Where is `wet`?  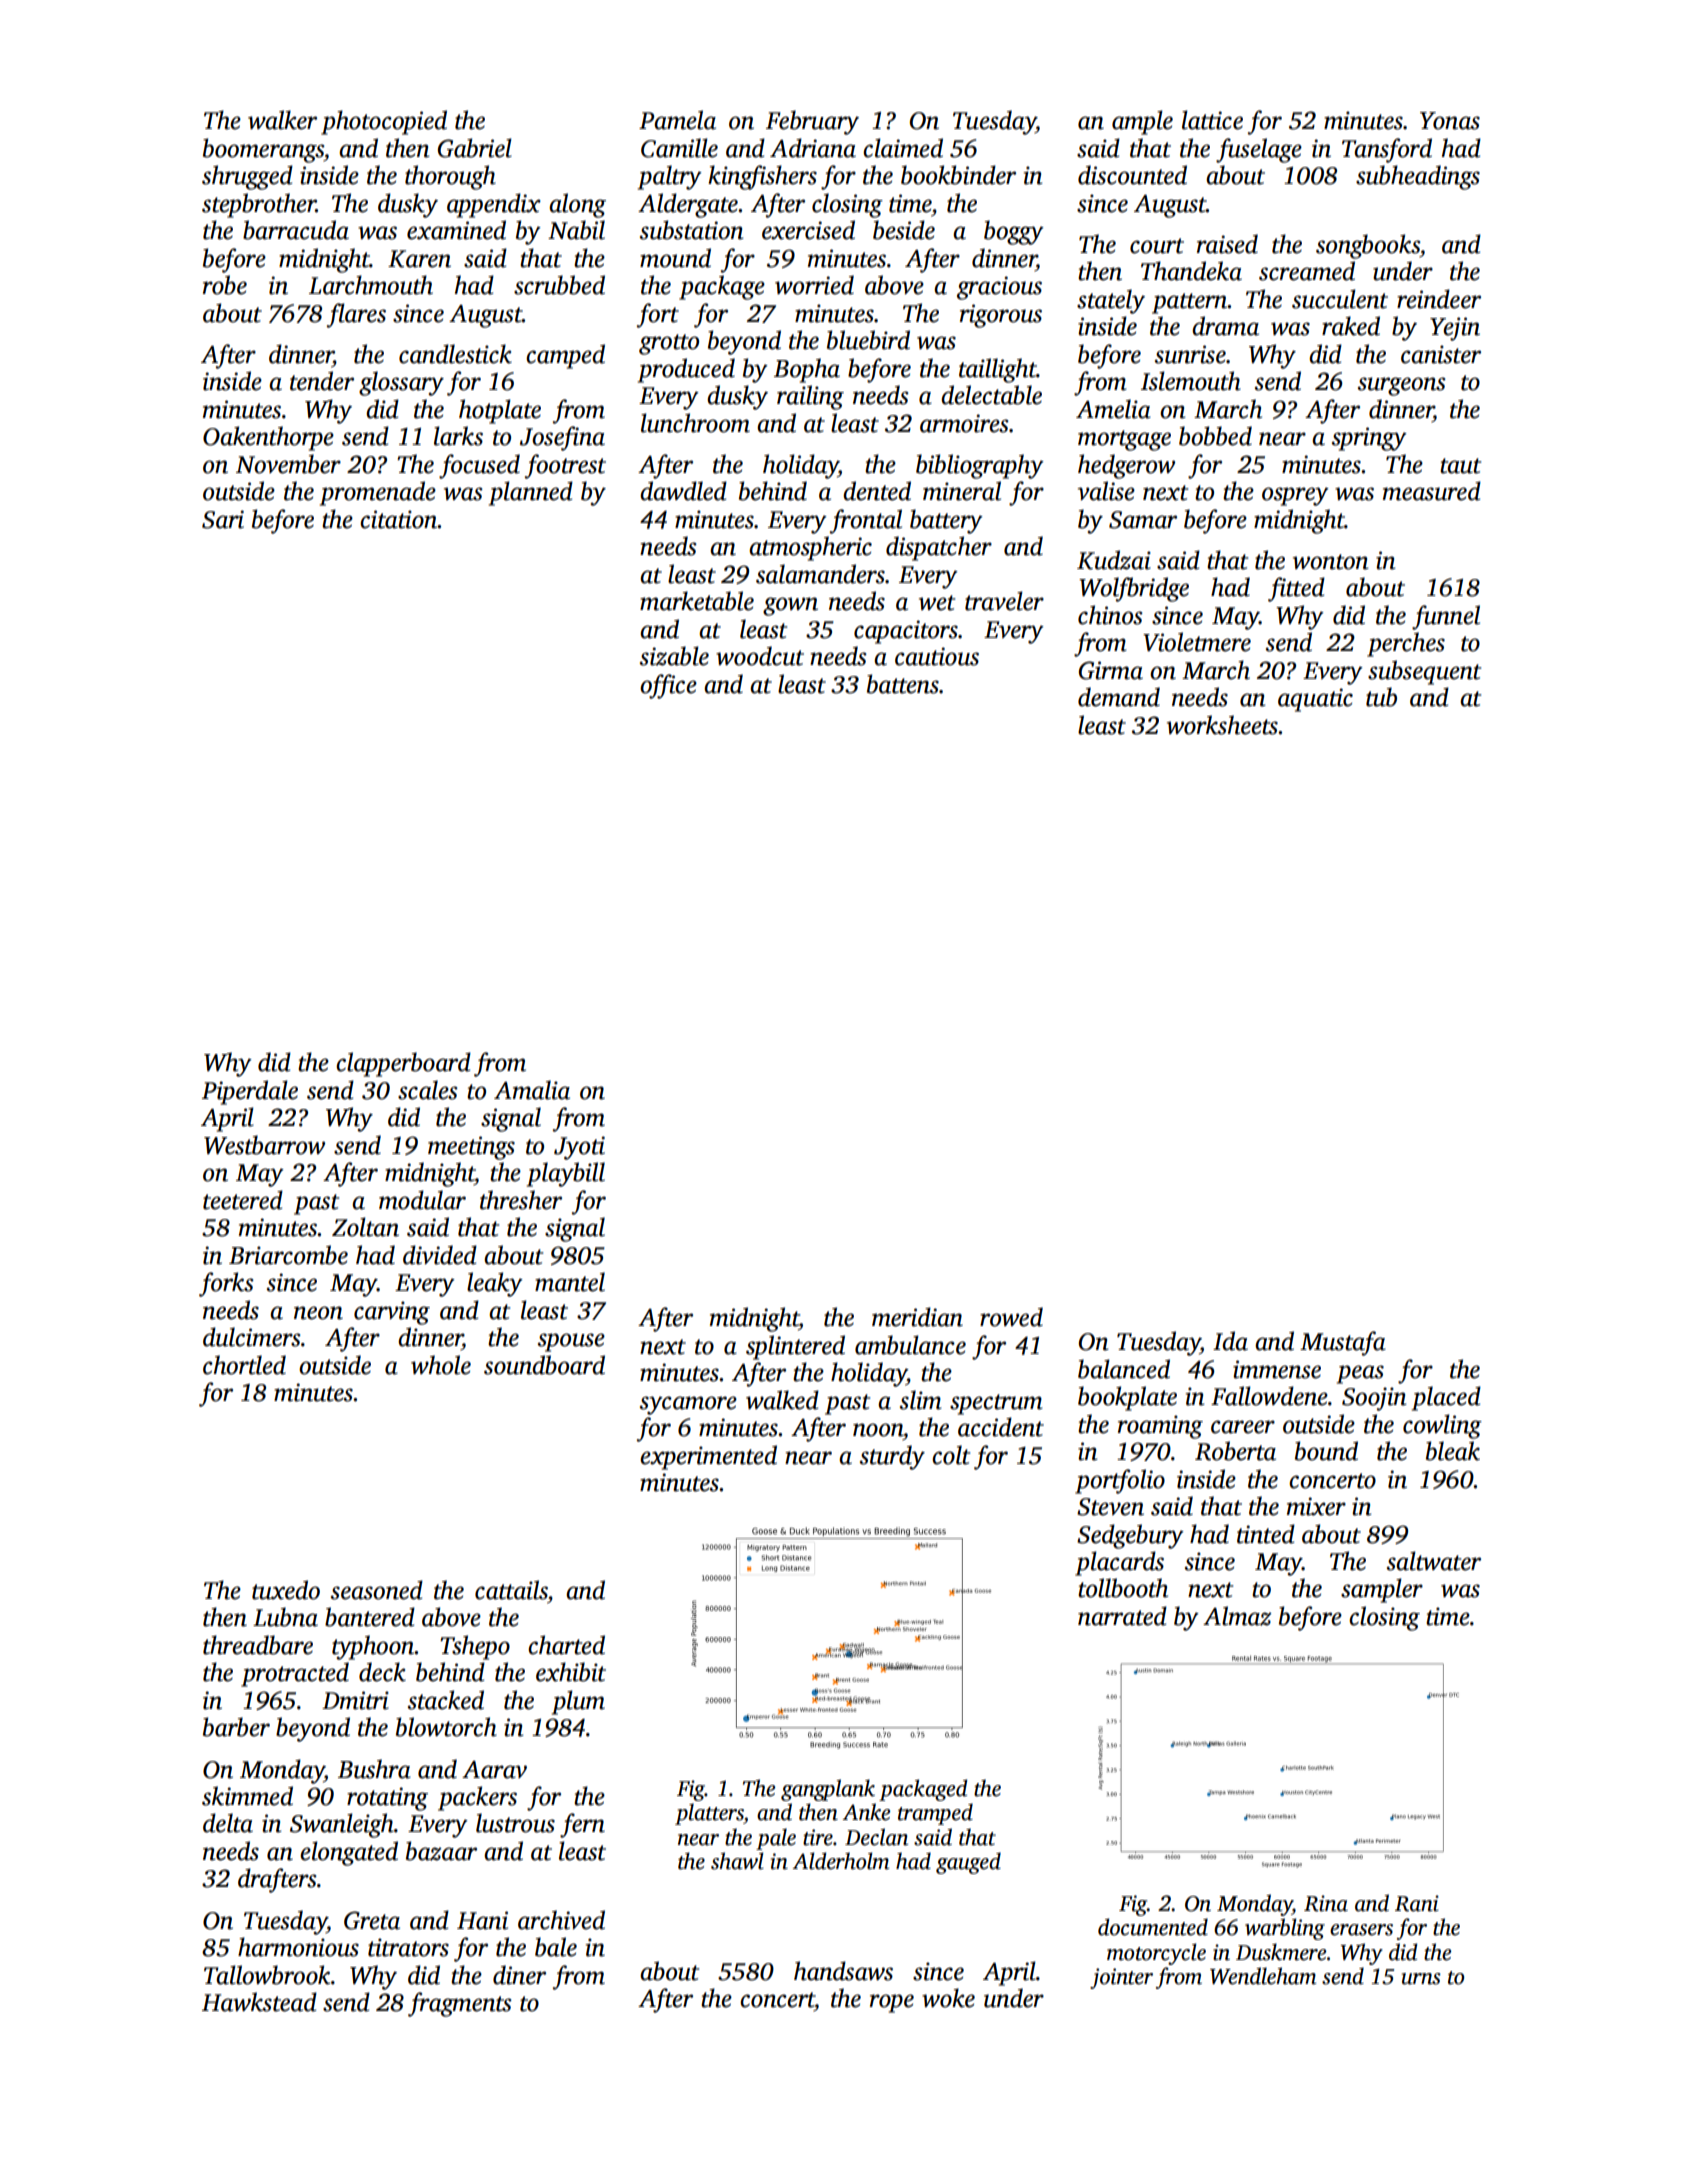
wet is located at coordinates (937, 603).
